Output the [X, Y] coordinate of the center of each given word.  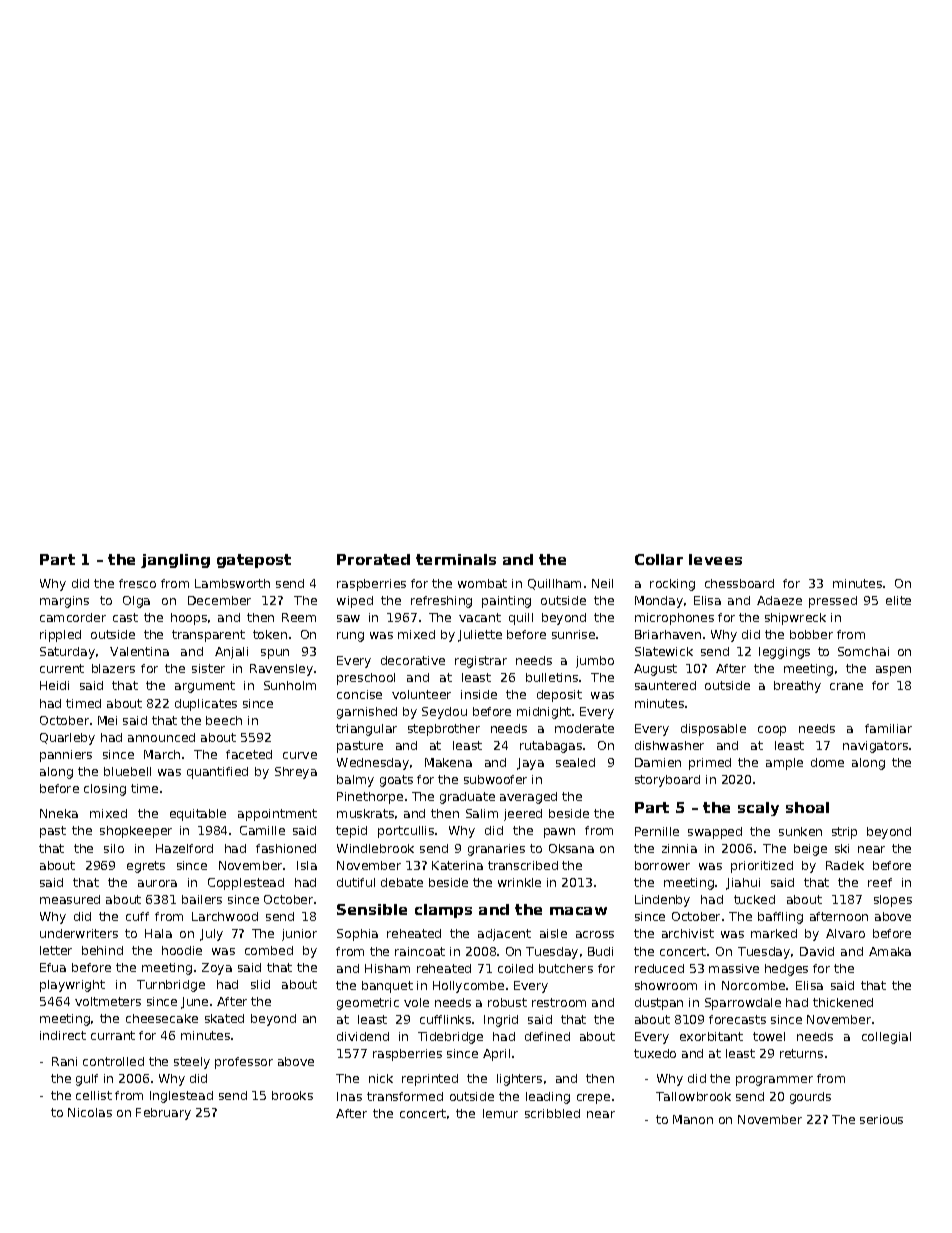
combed [269, 950]
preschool [366, 679]
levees [715, 559]
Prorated [373, 559]
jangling [175, 561]
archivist [688, 933]
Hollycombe [468, 987]
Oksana [571, 848]
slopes [893, 901]
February [163, 1114]
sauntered [665, 685]
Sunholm [290, 685]
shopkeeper [136, 832]
